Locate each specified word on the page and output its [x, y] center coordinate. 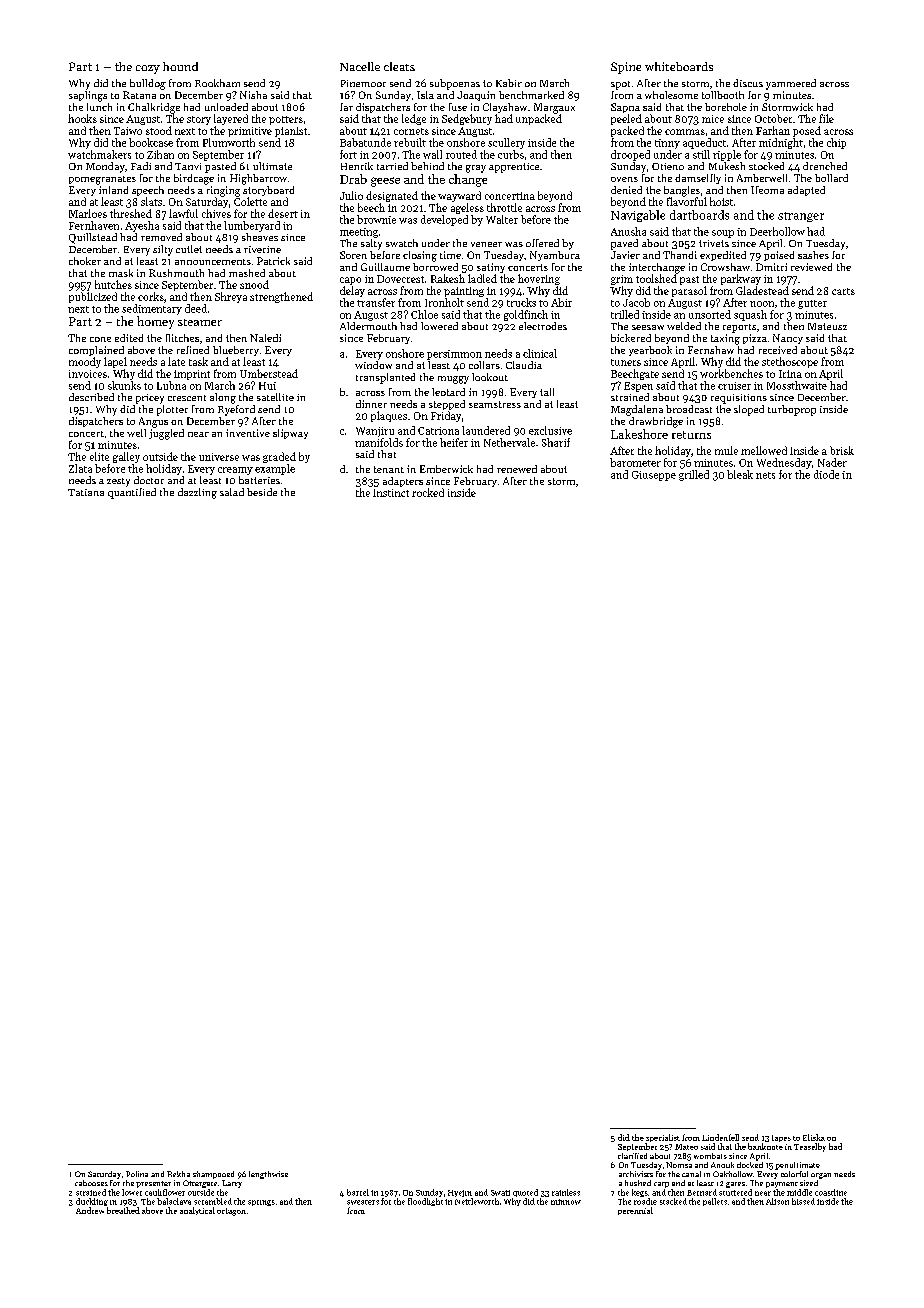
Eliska [814, 1137]
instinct [391, 493]
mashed [247, 273]
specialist [663, 1138]
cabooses [91, 1183]
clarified [632, 1156]
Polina [137, 1174]
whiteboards [679, 66]
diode [826, 474]
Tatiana [86, 492]
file [826, 118]
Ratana [139, 95]
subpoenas [455, 84]
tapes [781, 1138]
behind [427, 166]
